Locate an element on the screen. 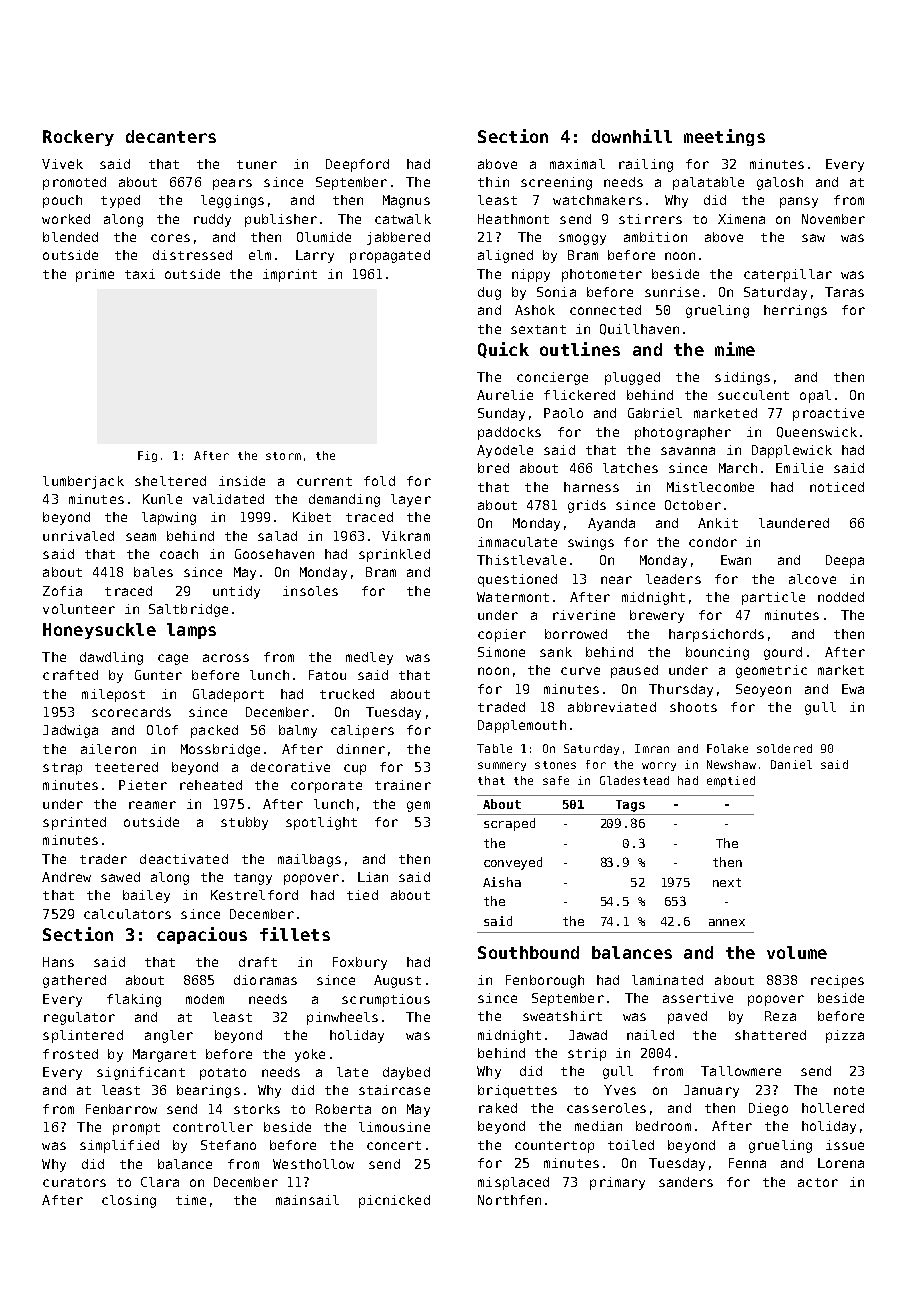 This screenshot has height=1316, width=908. closing is located at coordinates (129, 1201).
